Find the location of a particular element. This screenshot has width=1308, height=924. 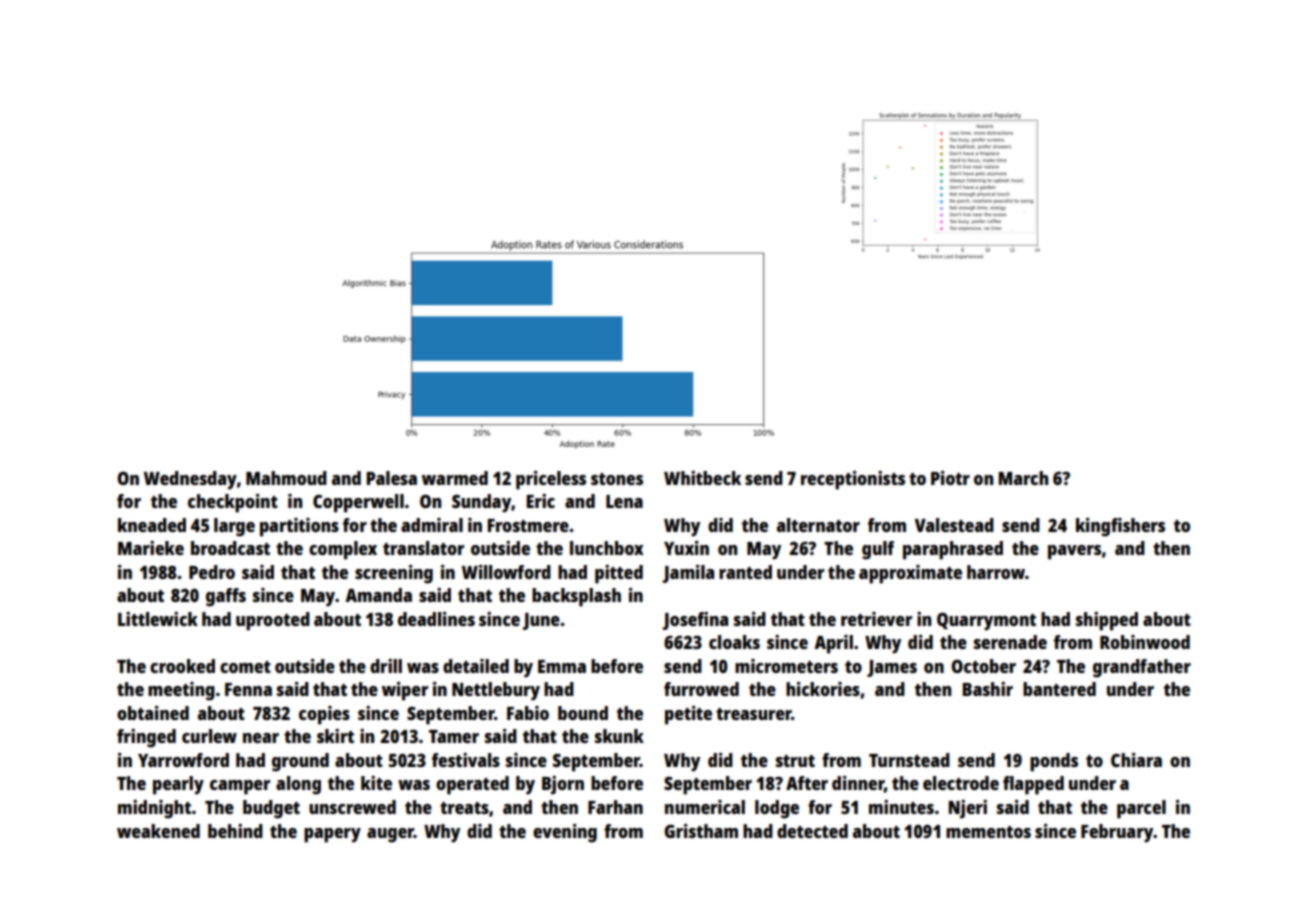

Josefina is located at coordinates (695, 621).
